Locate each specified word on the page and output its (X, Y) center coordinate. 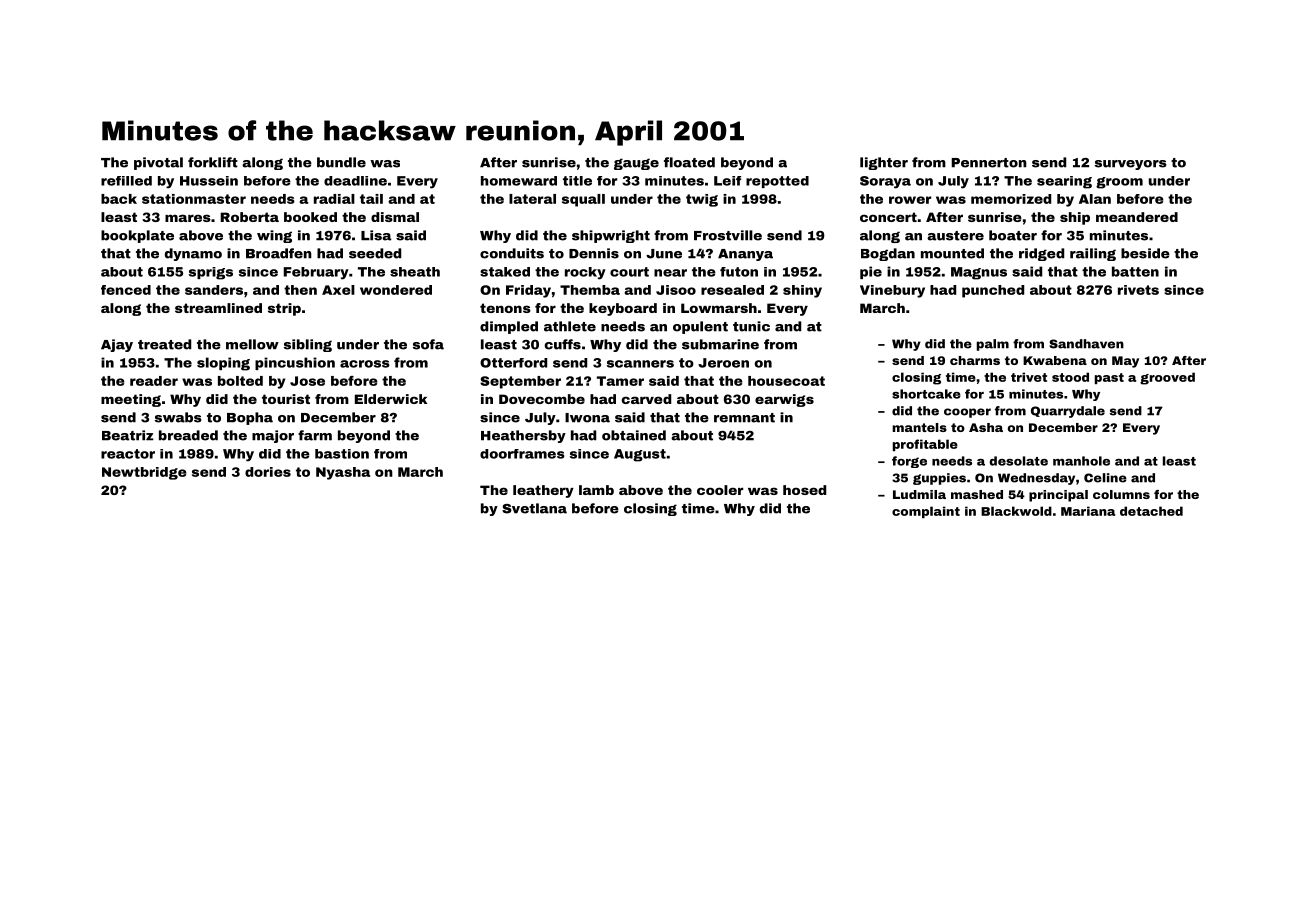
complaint (926, 512)
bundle (341, 162)
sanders (214, 290)
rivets (1138, 290)
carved (646, 399)
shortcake (926, 394)
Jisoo (676, 290)
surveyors (1131, 165)
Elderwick (391, 399)
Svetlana (534, 508)
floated (689, 162)
